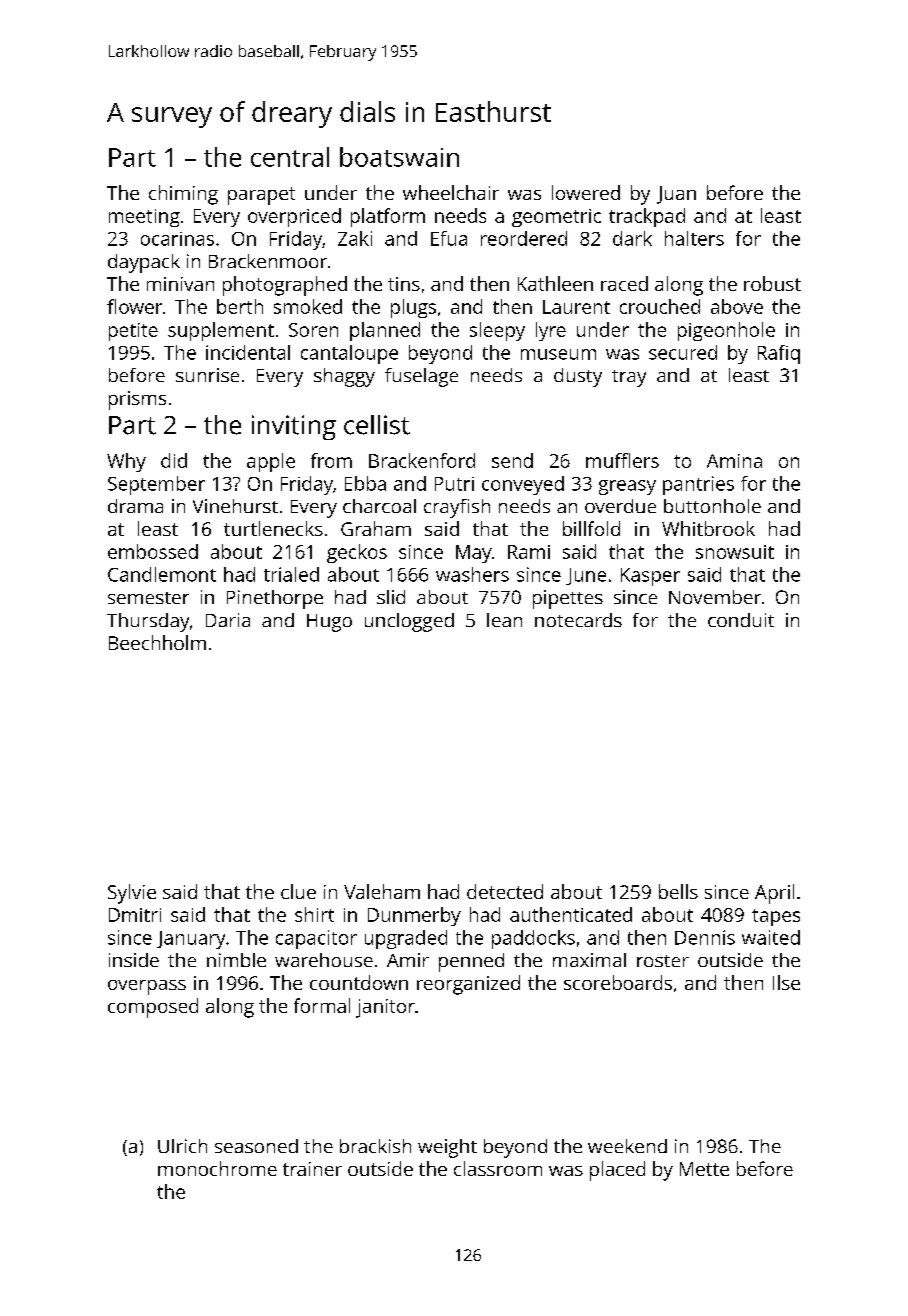 This screenshot has height=1316, width=908. What do you see at coordinates (678, 891) in the screenshot?
I see `bells` at bounding box center [678, 891].
